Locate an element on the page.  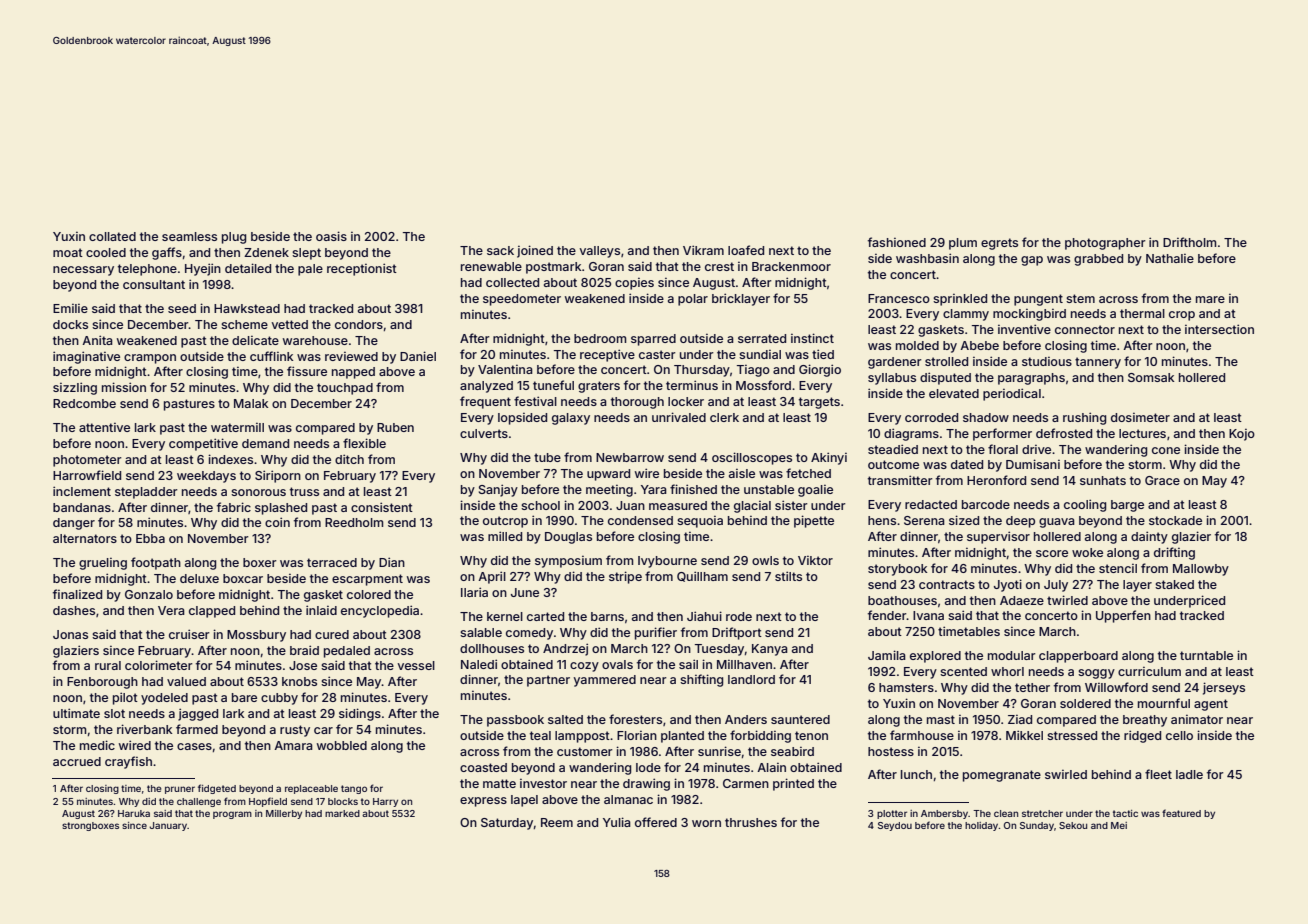
modular is located at coordinates (1012, 655).
